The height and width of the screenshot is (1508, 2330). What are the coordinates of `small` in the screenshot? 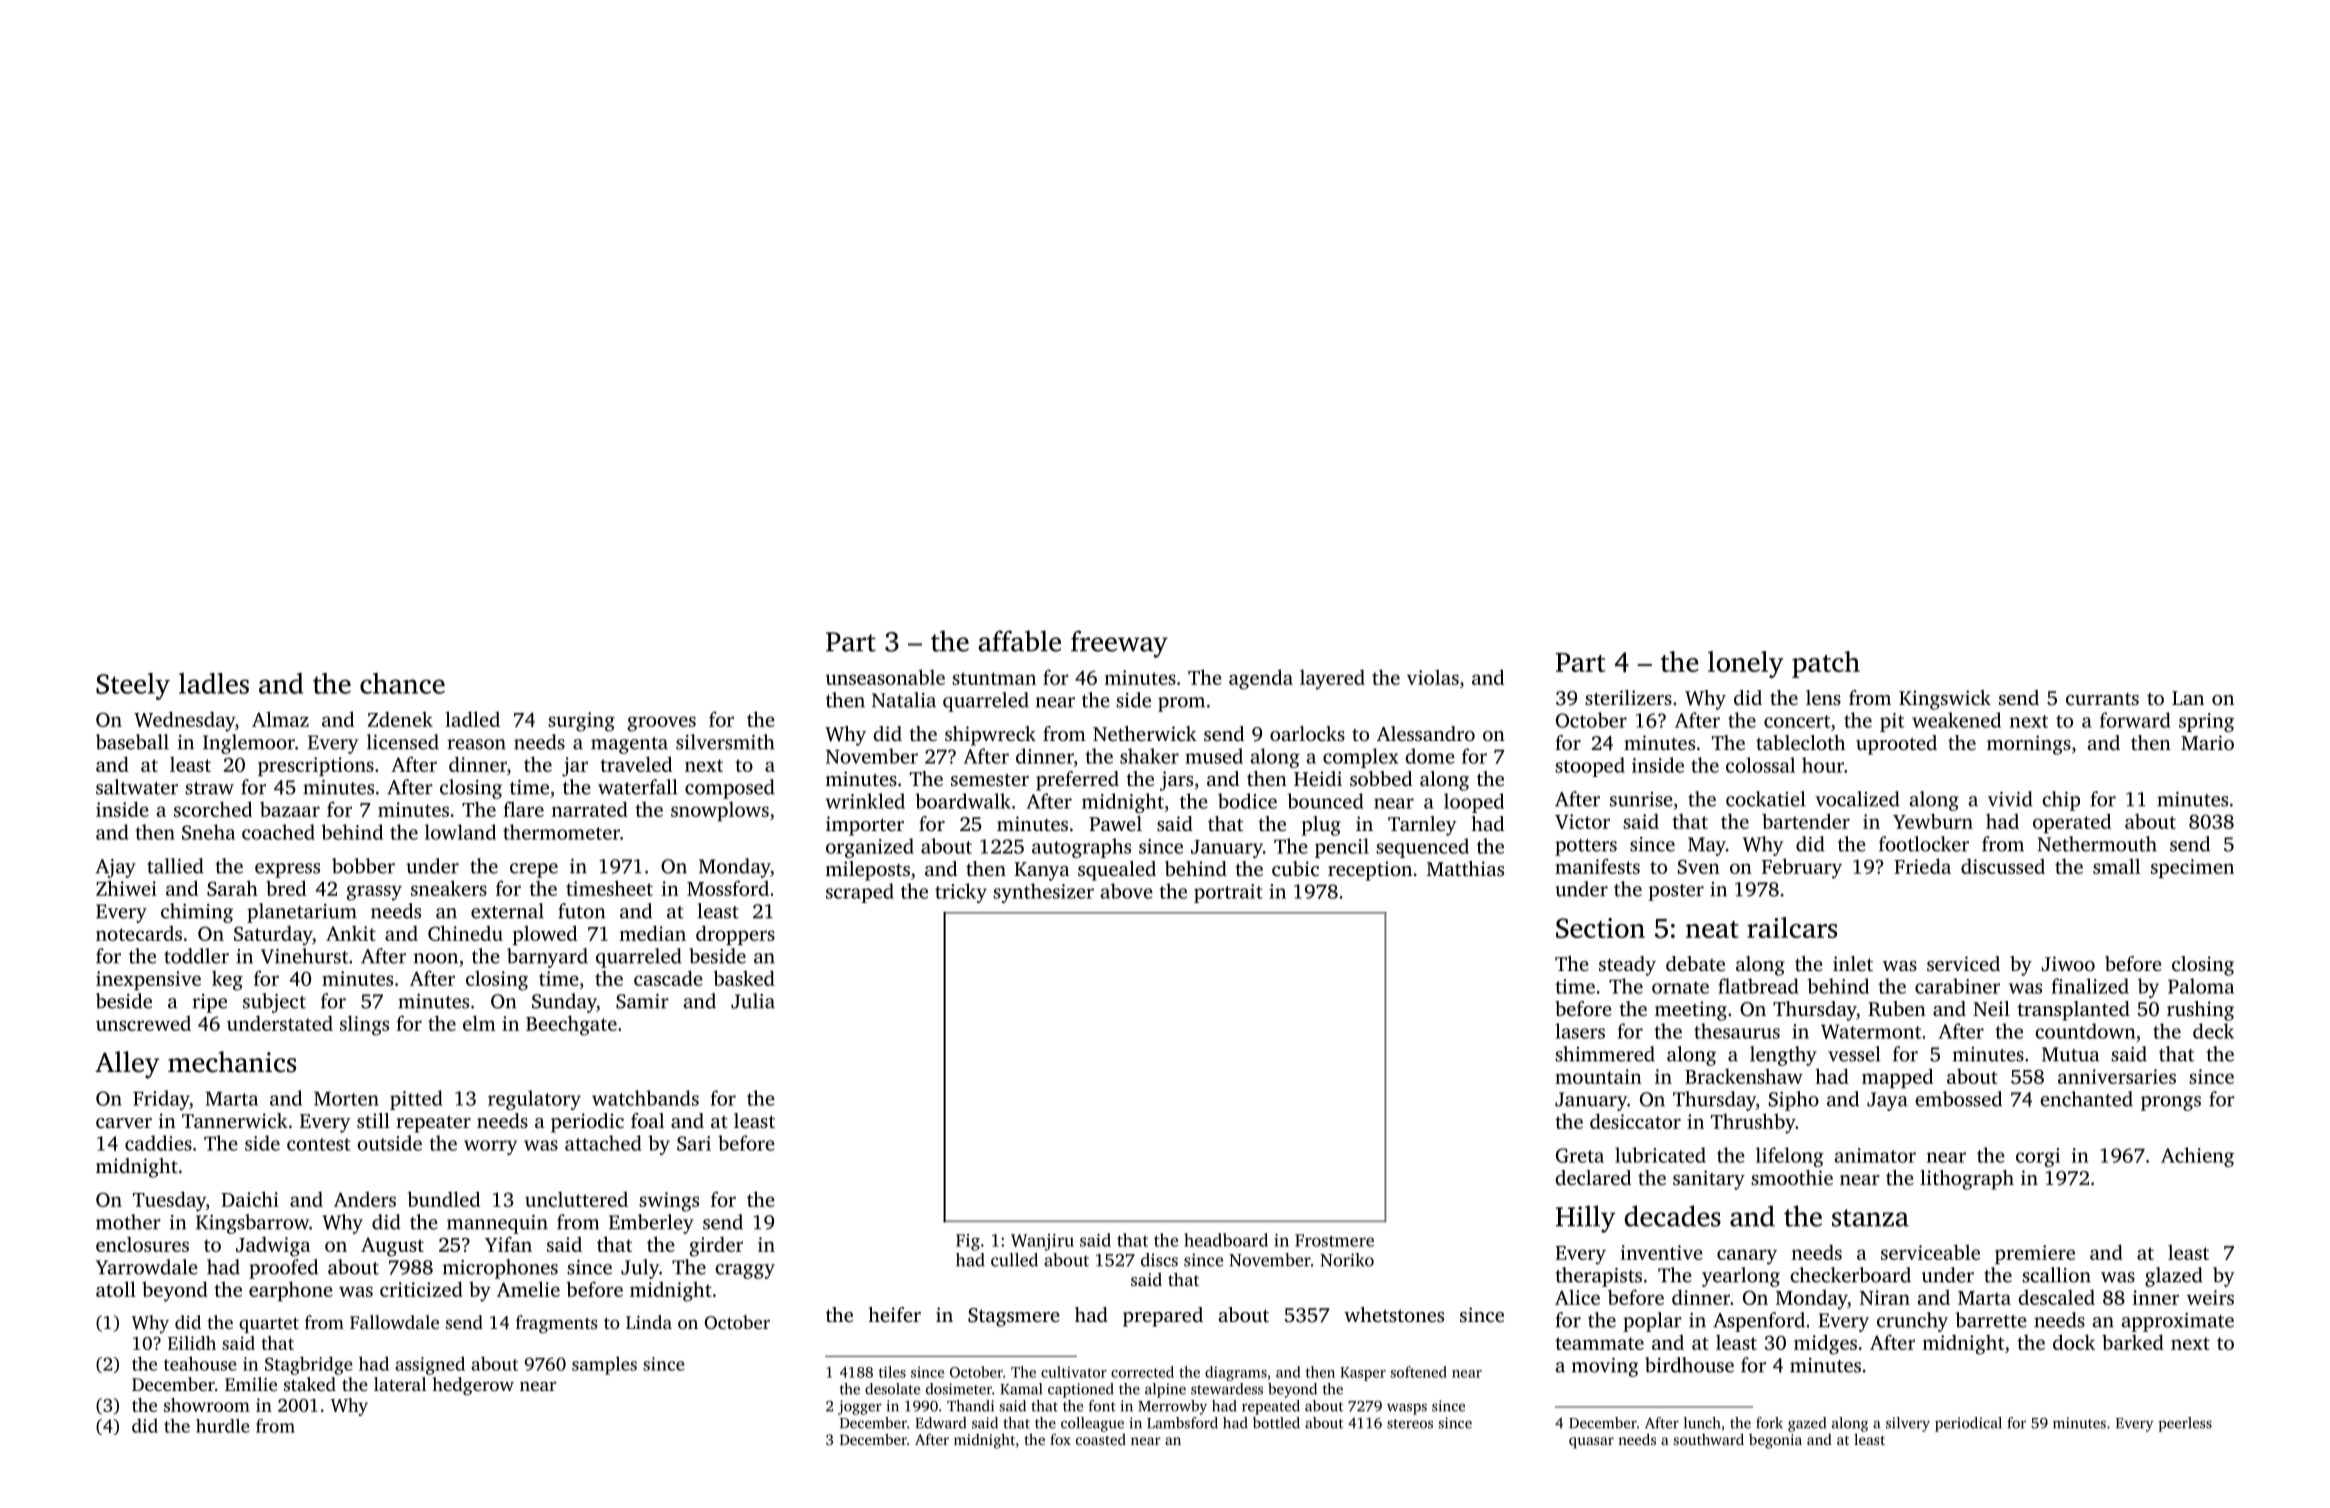 It's located at (2116, 866).
